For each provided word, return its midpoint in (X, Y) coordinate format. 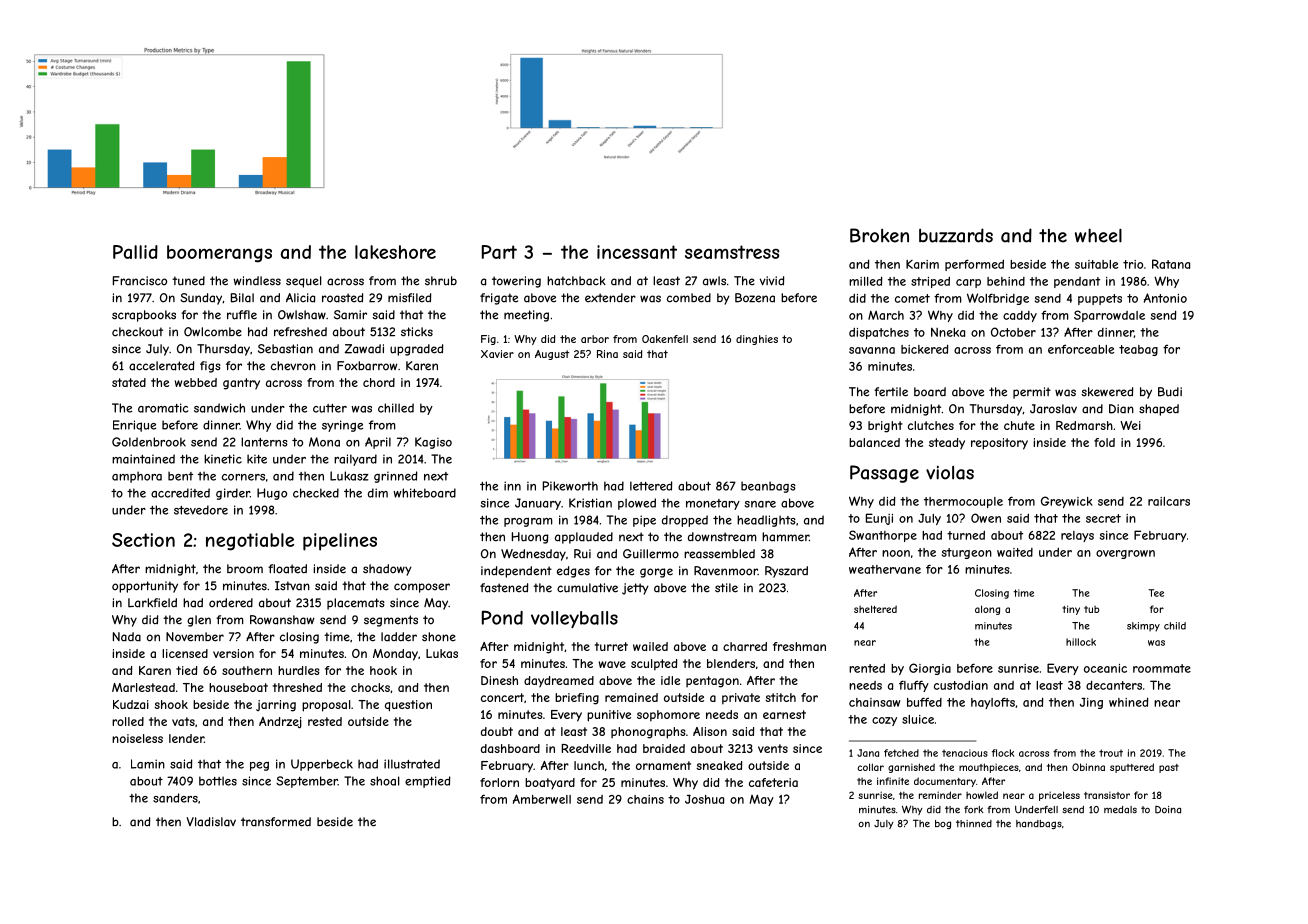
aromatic (163, 408)
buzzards (956, 235)
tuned (188, 281)
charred (745, 646)
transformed (276, 822)
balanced (874, 442)
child (1175, 626)
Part (499, 252)
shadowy (387, 570)
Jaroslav (1053, 409)
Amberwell (542, 799)
